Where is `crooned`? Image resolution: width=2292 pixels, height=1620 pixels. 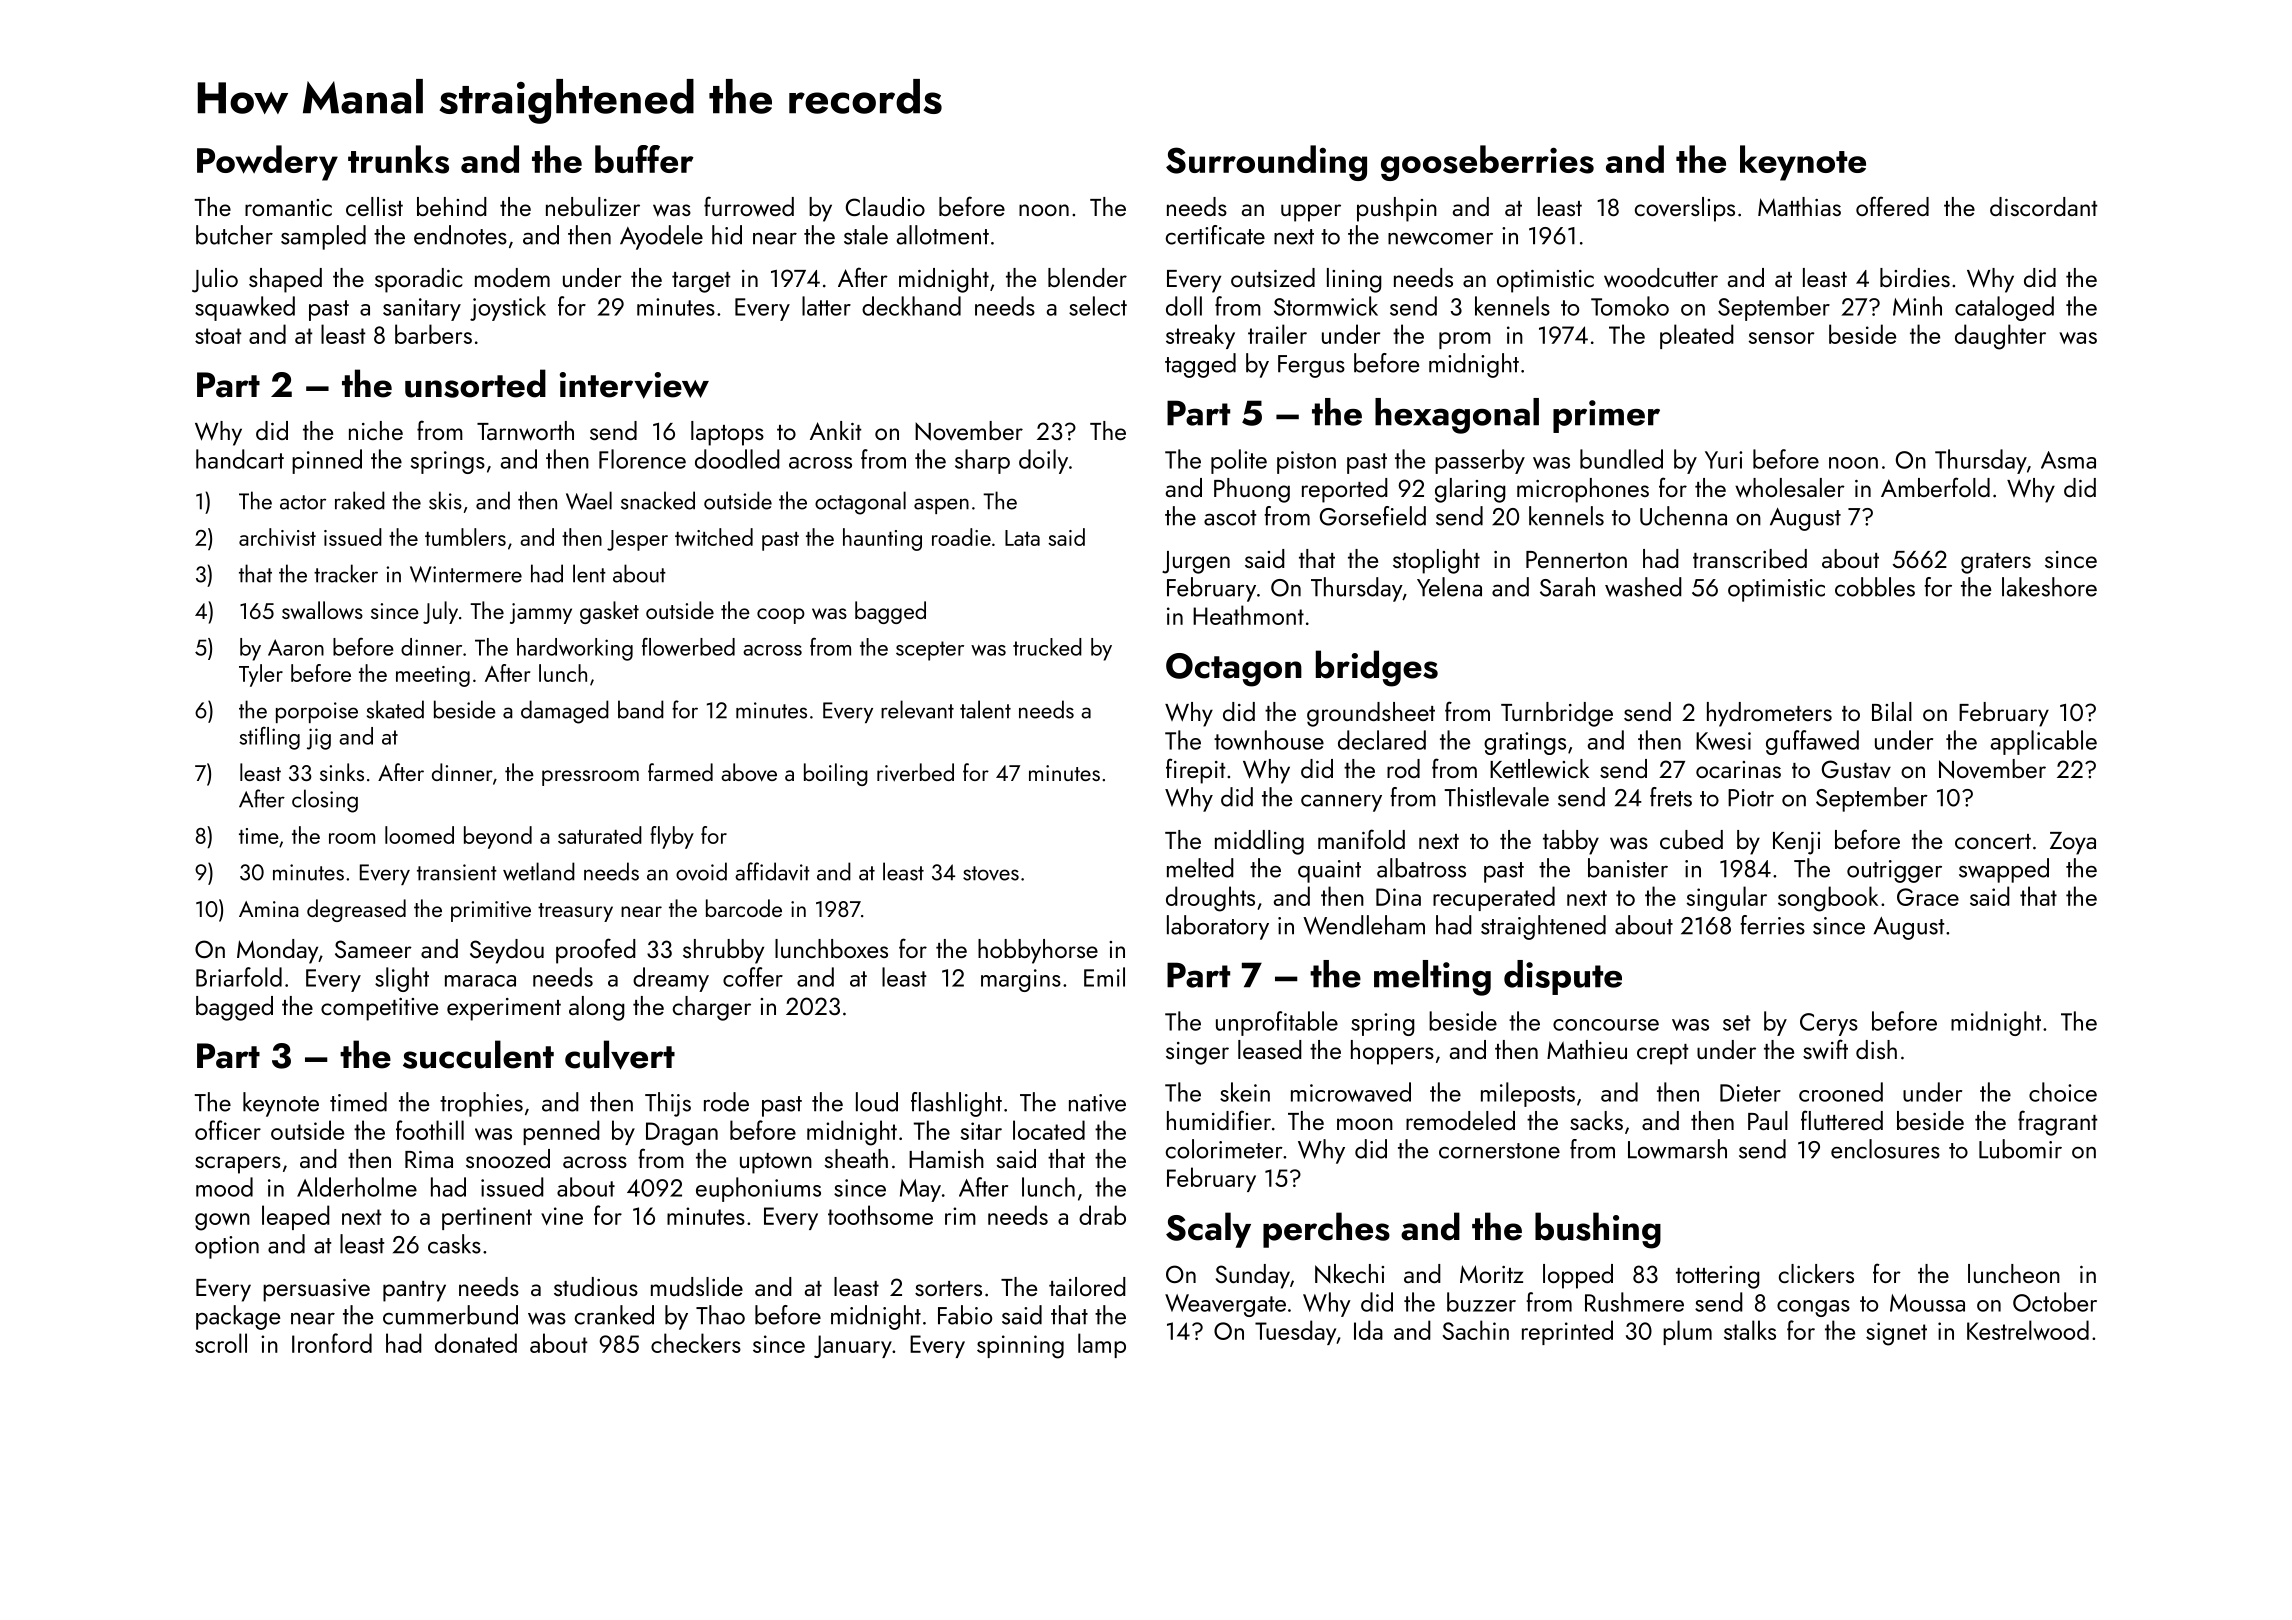
crooned is located at coordinates (1841, 1092).
